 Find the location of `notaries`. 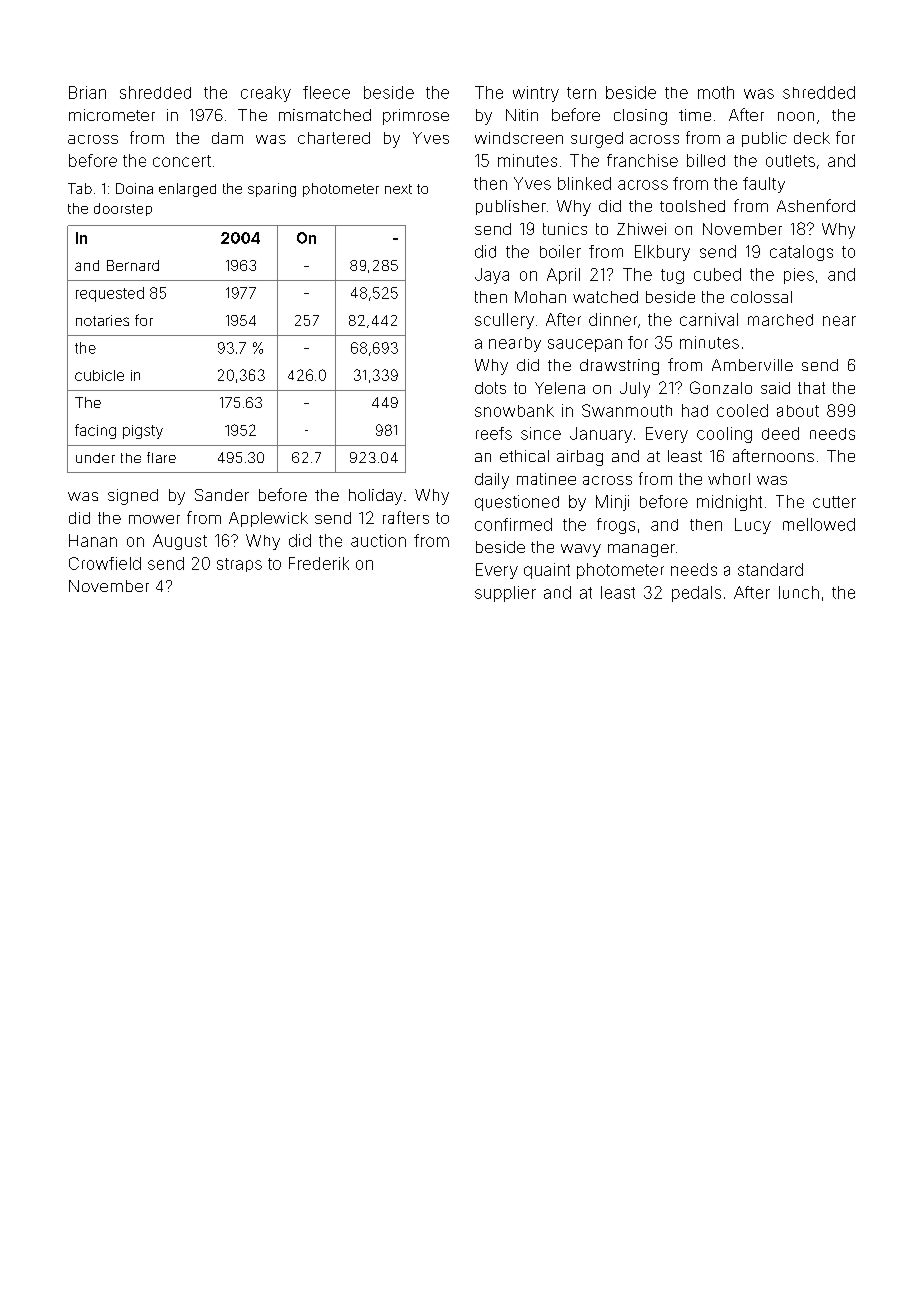

notaries is located at coordinates (102, 320).
